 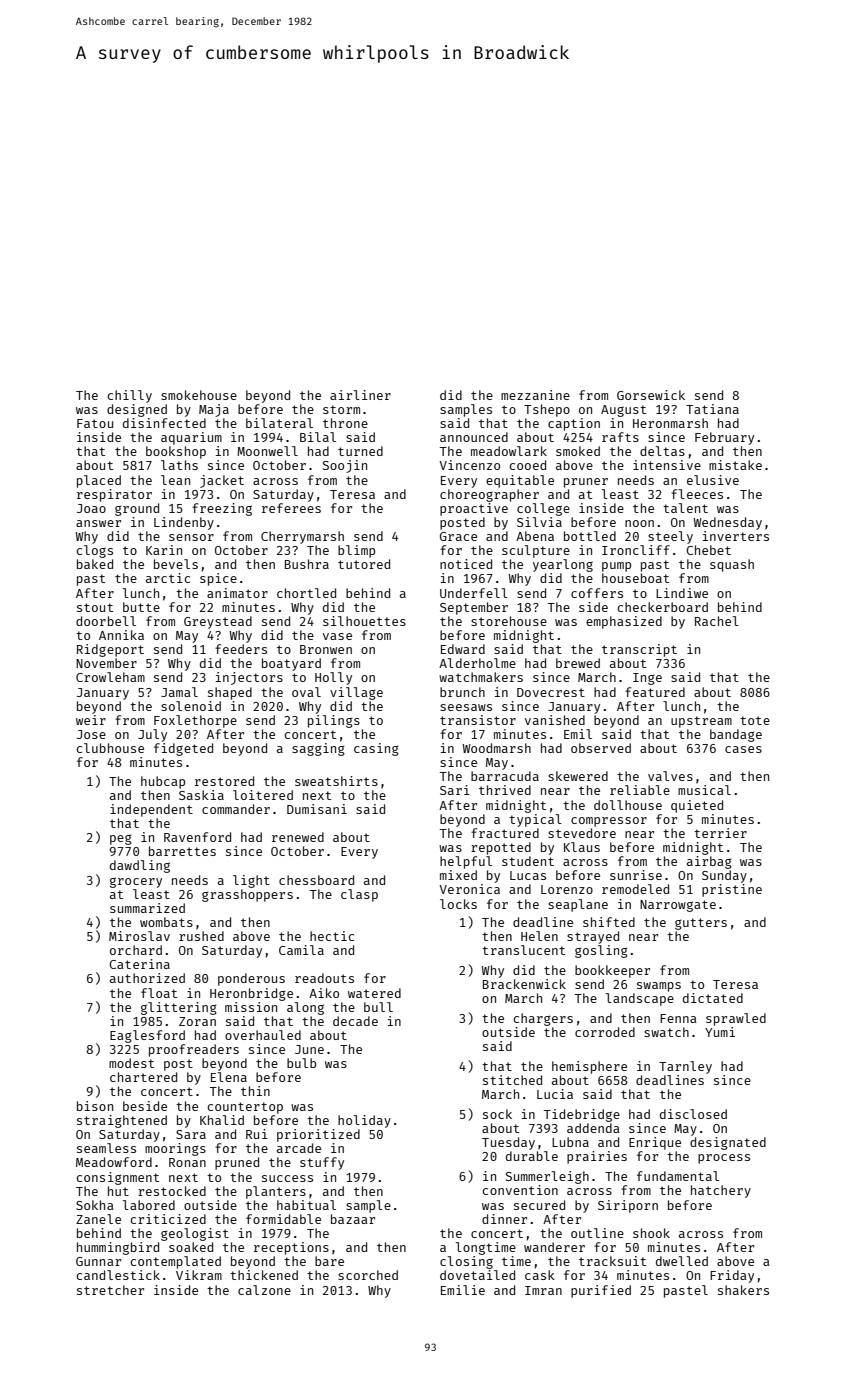 I want to click on noticed, so click(x=466, y=564).
